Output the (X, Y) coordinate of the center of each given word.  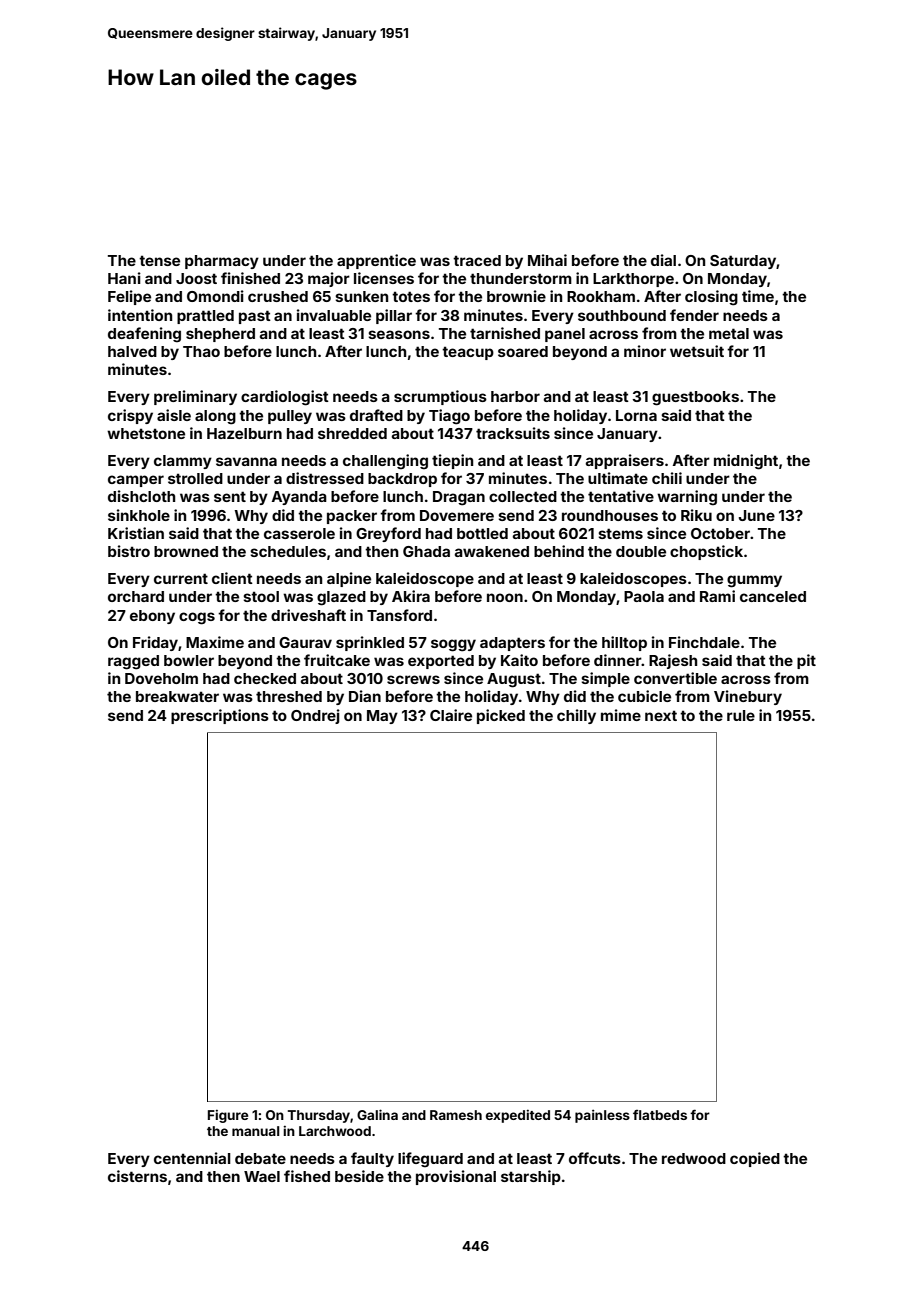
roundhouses (610, 515)
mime (621, 715)
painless (602, 1116)
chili (667, 478)
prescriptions (220, 716)
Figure (228, 1116)
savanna (246, 461)
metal (729, 333)
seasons (399, 334)
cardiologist (285, 398)
